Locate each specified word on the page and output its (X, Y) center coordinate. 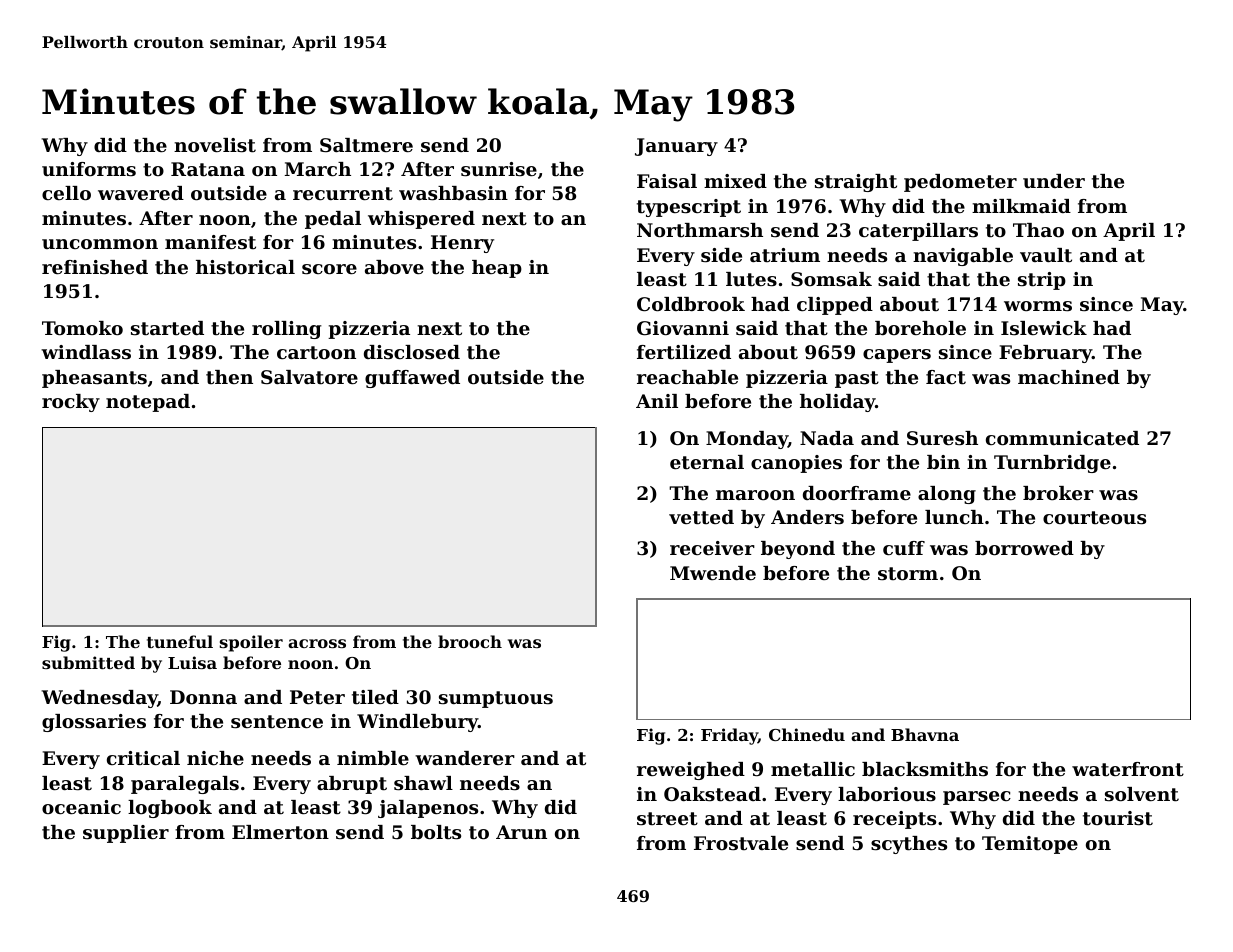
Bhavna (925, 734)
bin (943, 462)
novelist (215, 145)
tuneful (180, 641)
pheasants (94, 379)
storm (908, 574)
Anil (657, 401)
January (676, 147)
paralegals (185, 785)
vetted (701, 517)
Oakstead (712, 794)
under (1054, 181)
